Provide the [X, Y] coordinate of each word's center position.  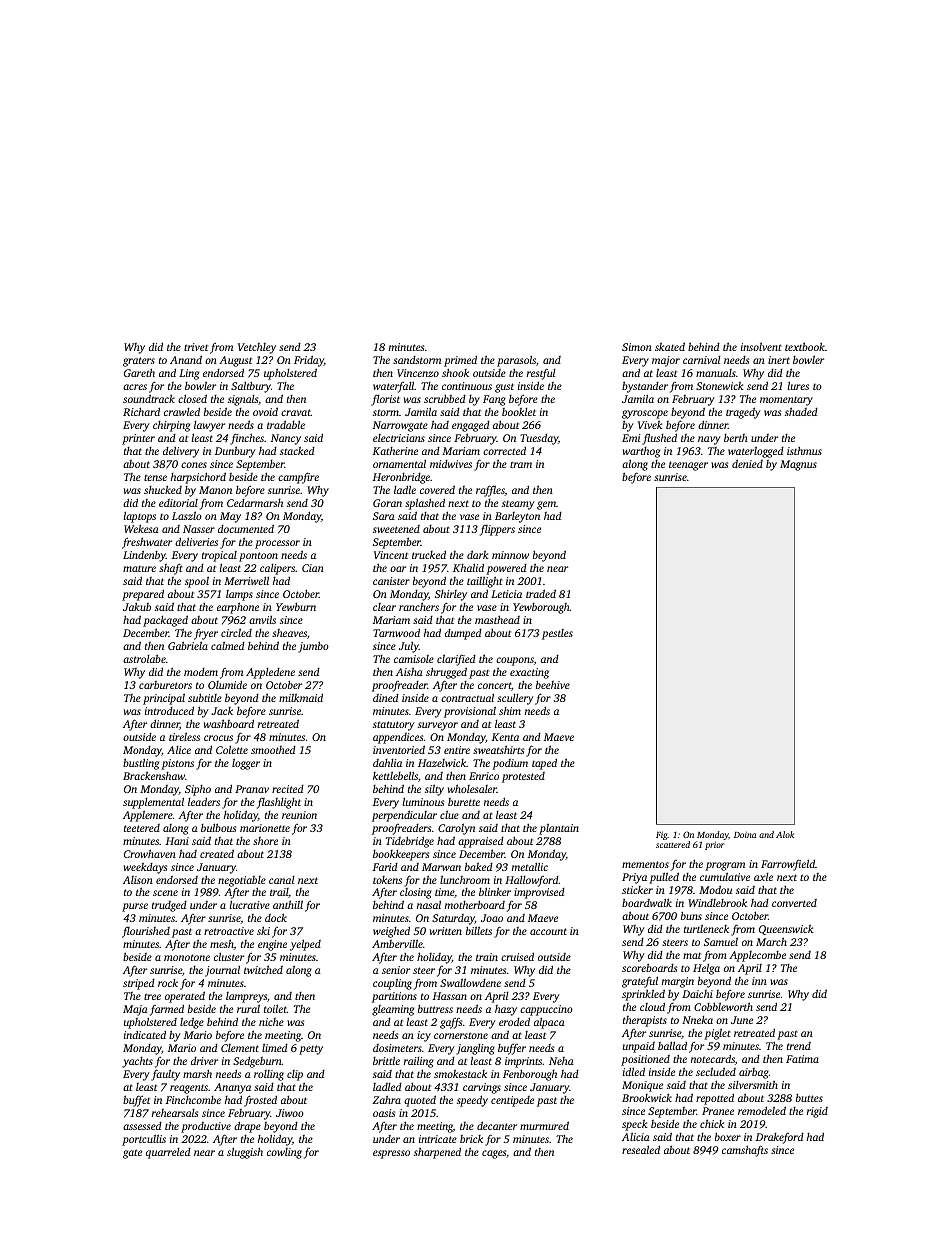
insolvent [761, 346]
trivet [196, 347]
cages [494, 1154]
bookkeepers [401, 855]
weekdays [145, 868]
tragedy [743, 413]
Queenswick [786, 930]
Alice [179, 750]
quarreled [168, 1153]
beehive [553, 684]
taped [544, 764]
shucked [163, 489]
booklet [519, 412]
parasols [516, 361]
